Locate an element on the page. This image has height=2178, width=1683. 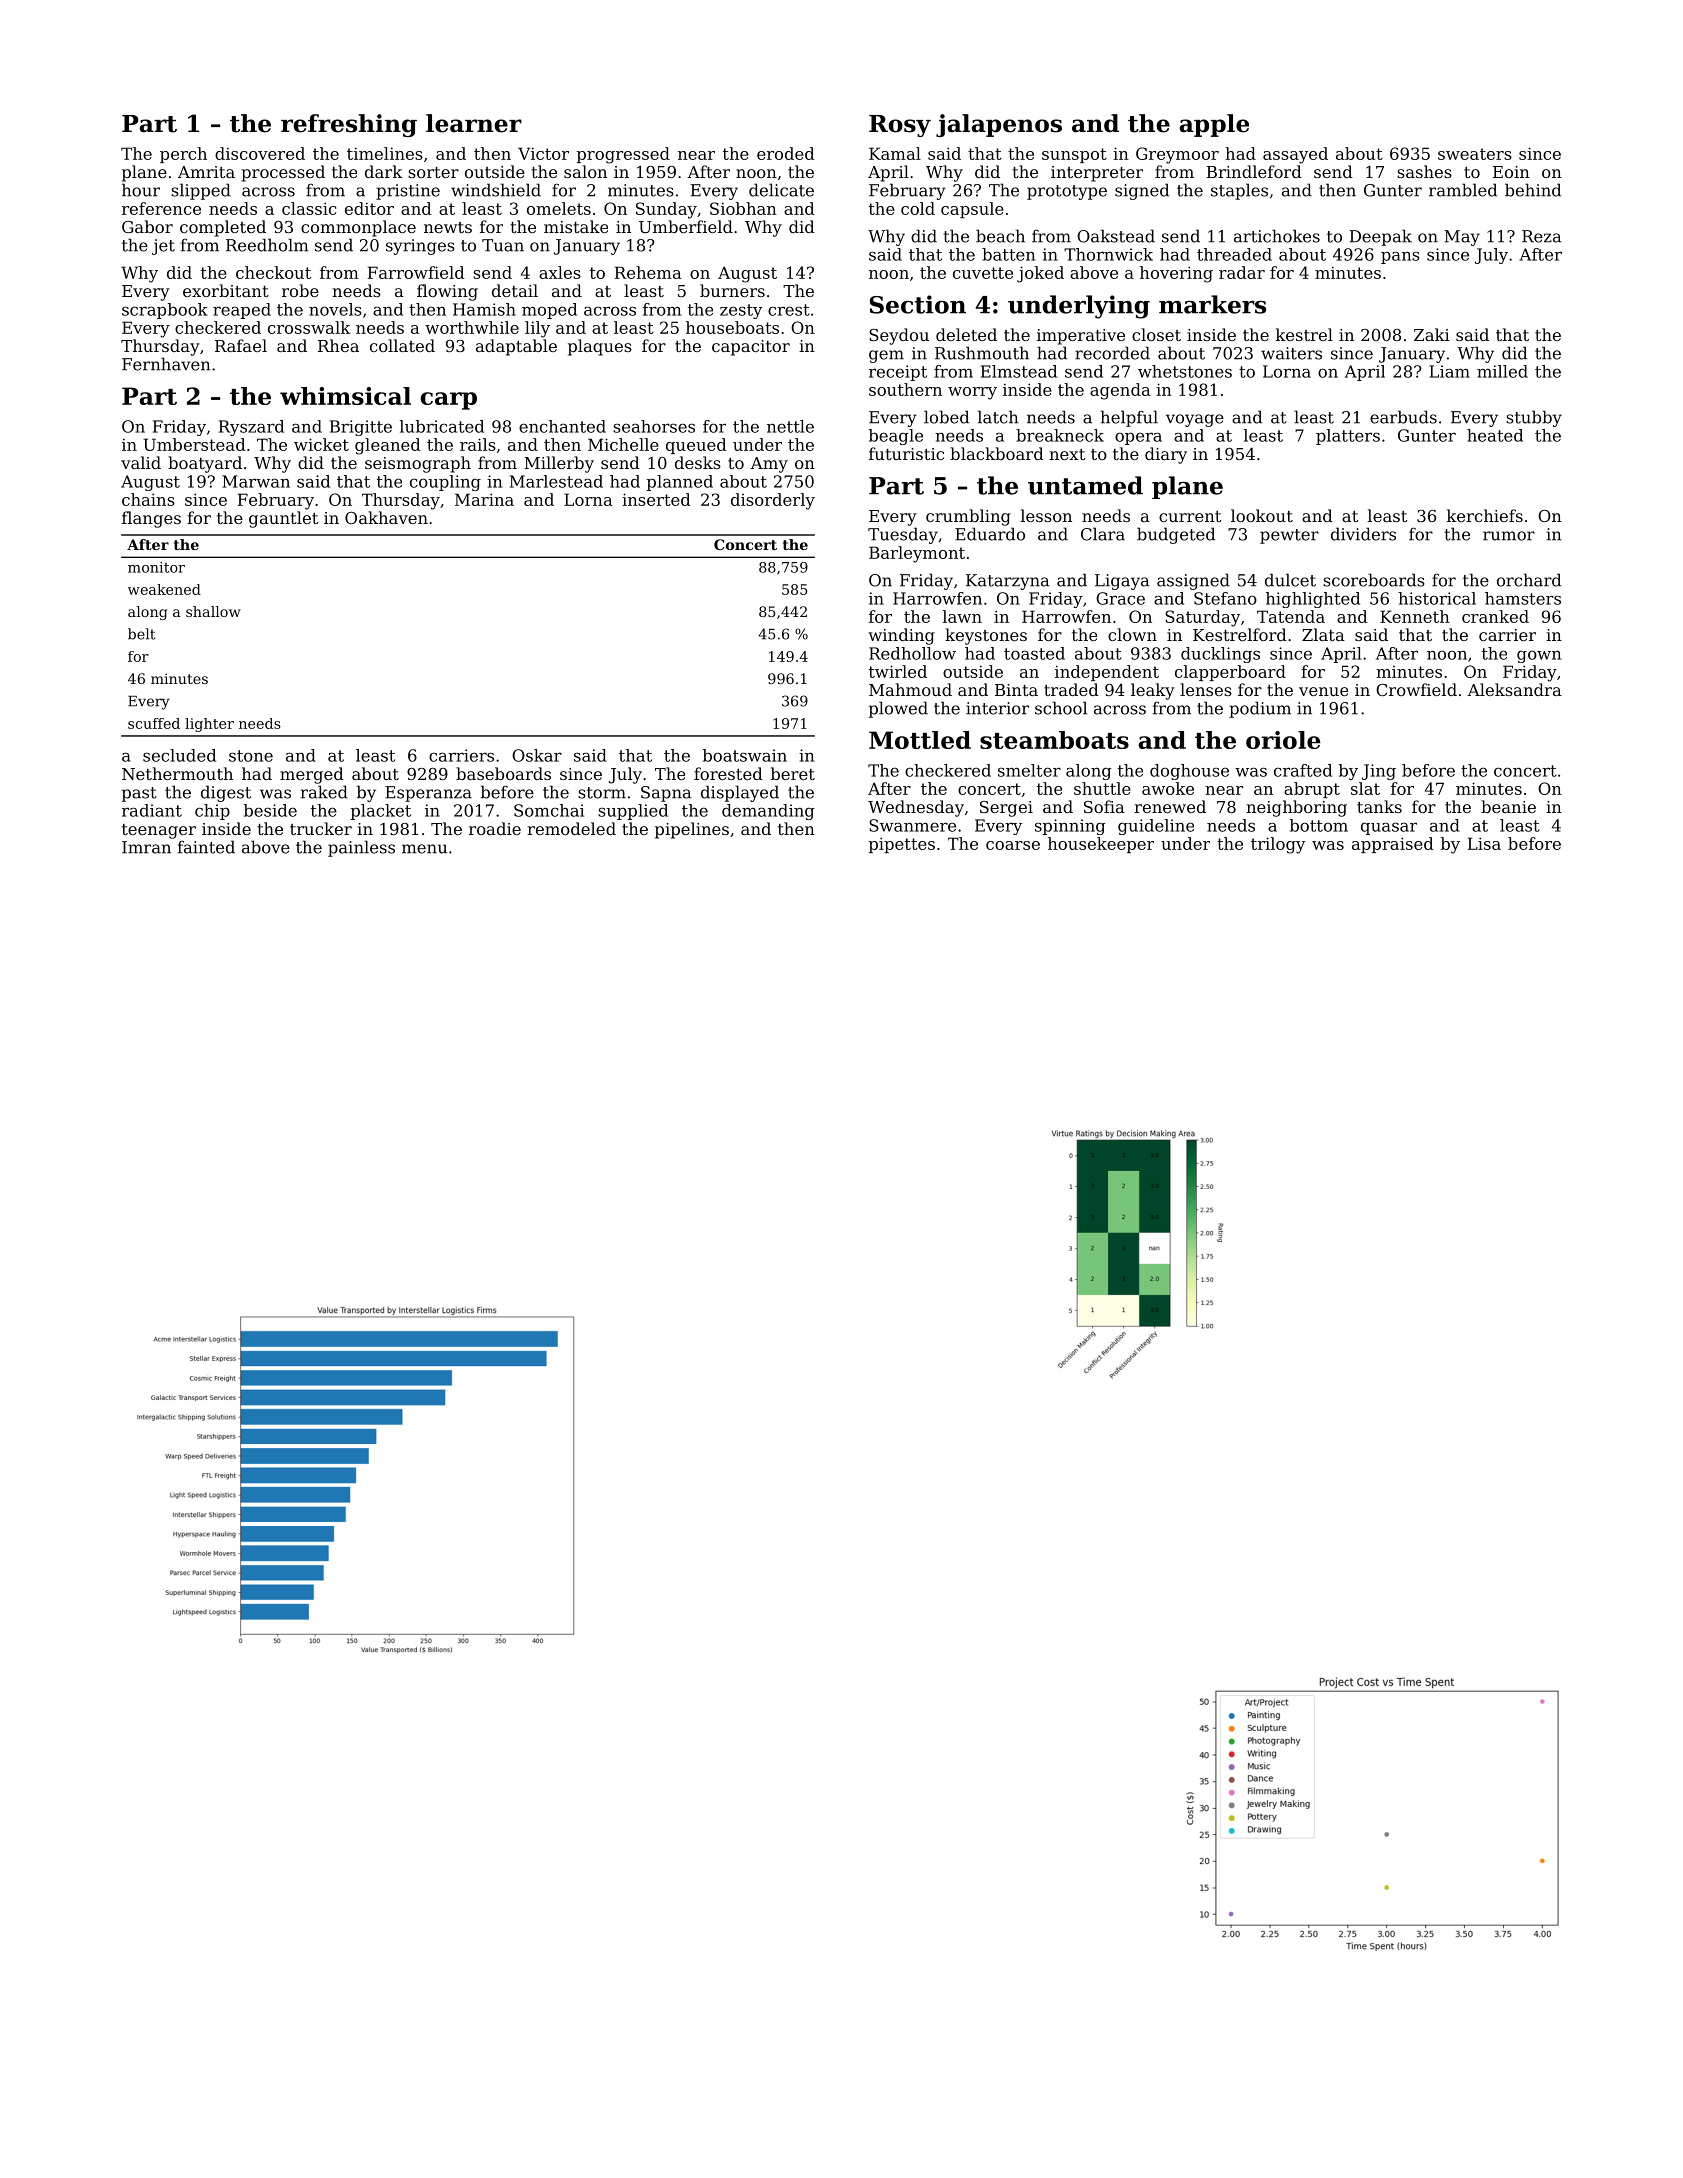
menu is located at coordinates (424, 849).
